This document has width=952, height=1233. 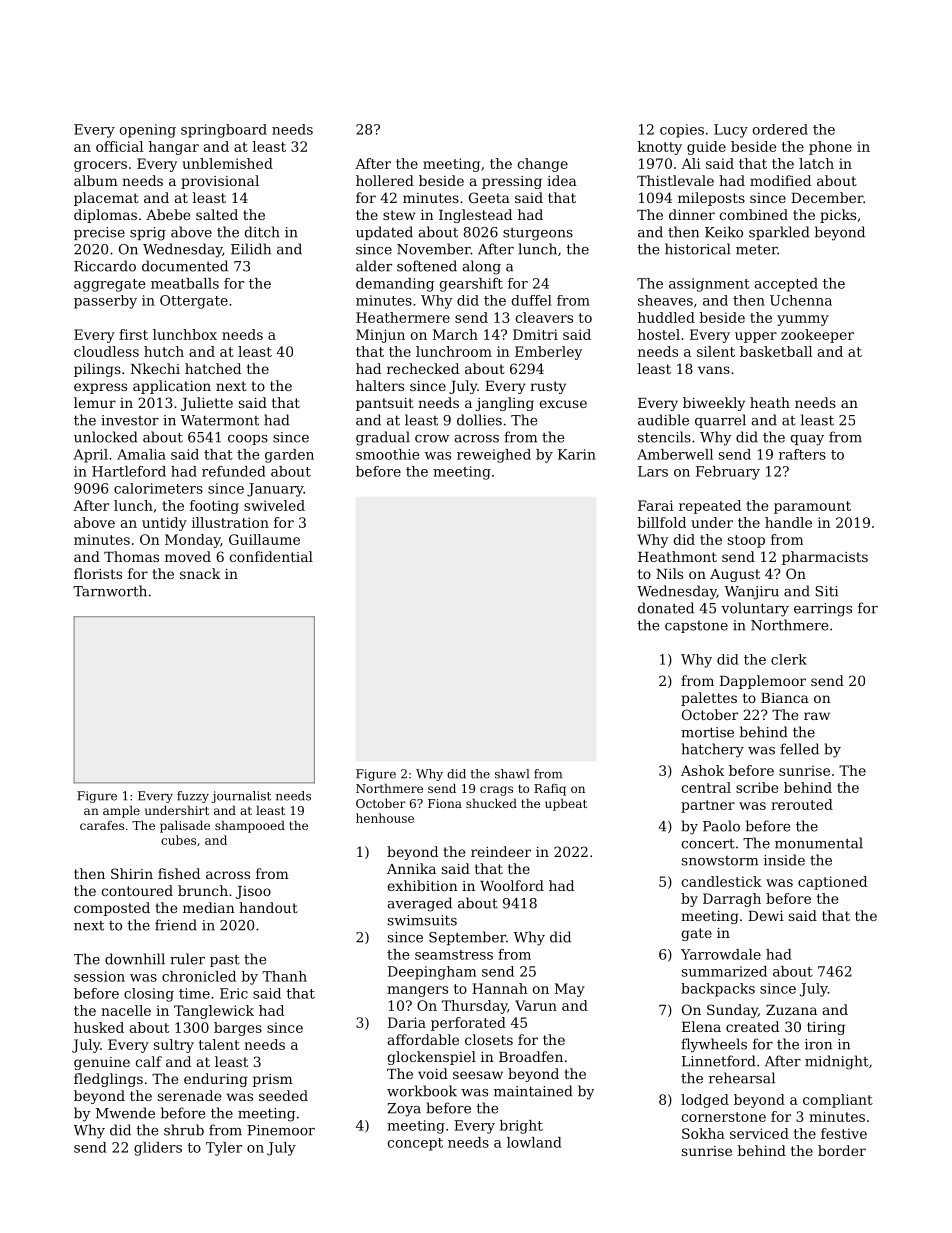 What do you see at coordinates (110, 591) in the document?
I see `Tarnworth` at bounding box center [110, 591].
